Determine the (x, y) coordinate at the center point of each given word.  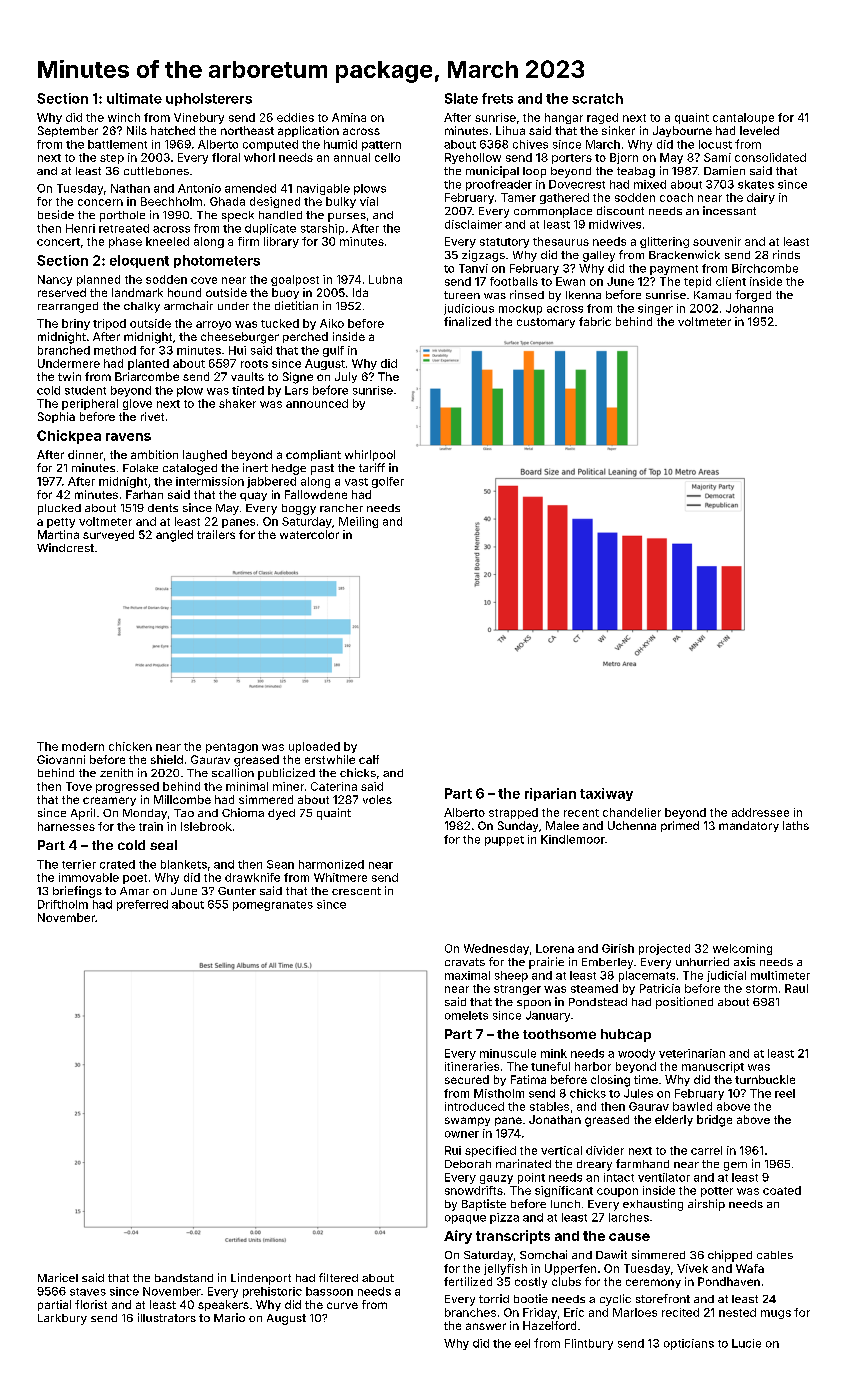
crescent (356, 891)
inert (255, 467)
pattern (381, 146)
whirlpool (370, 455)
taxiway (606, 794)
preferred (142, 905)
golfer (388, 482)
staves (88, 1292)
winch (124, 117)
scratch (597, 98)
